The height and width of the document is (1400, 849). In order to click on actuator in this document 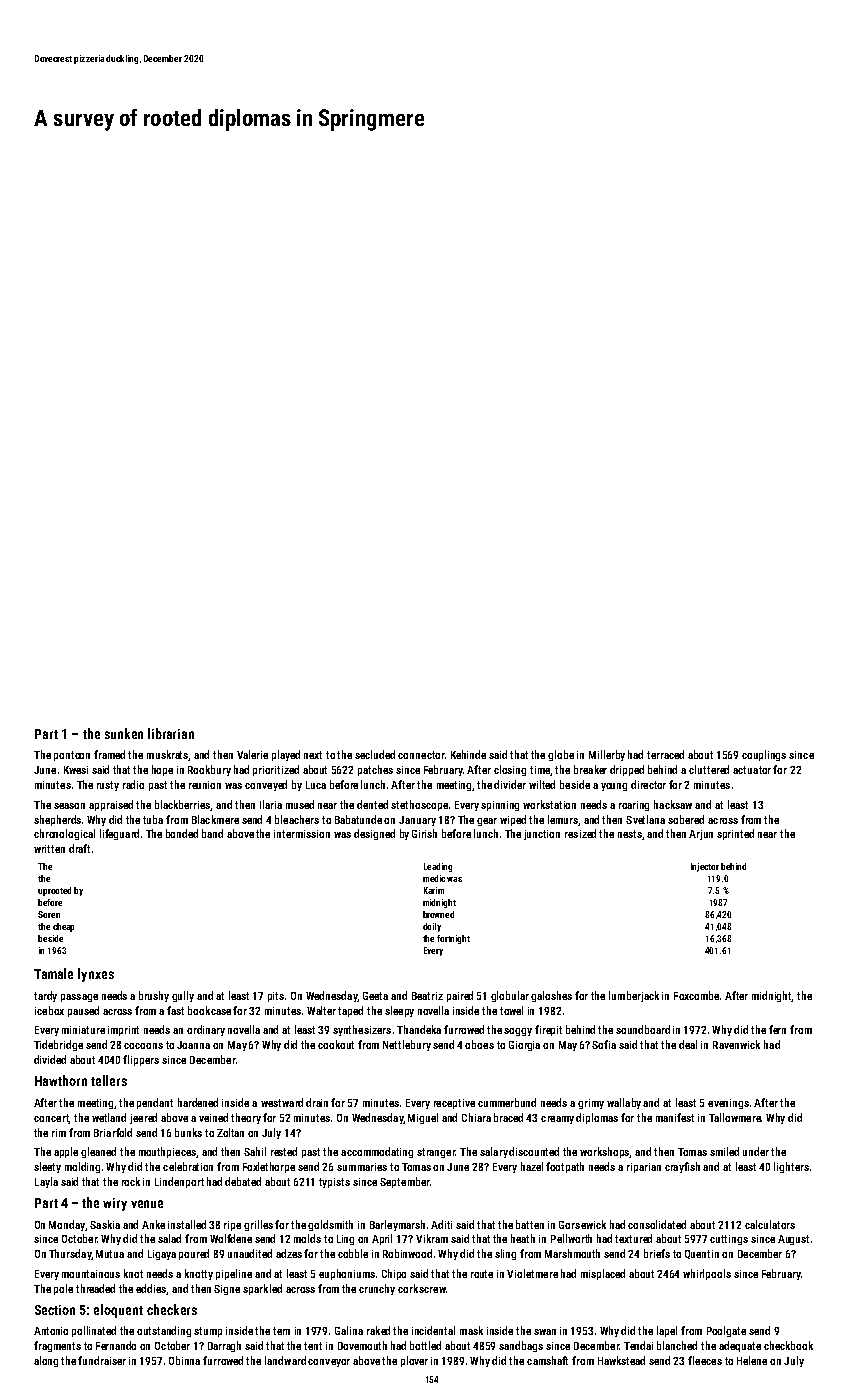, I will do `click(752, 770)`.
